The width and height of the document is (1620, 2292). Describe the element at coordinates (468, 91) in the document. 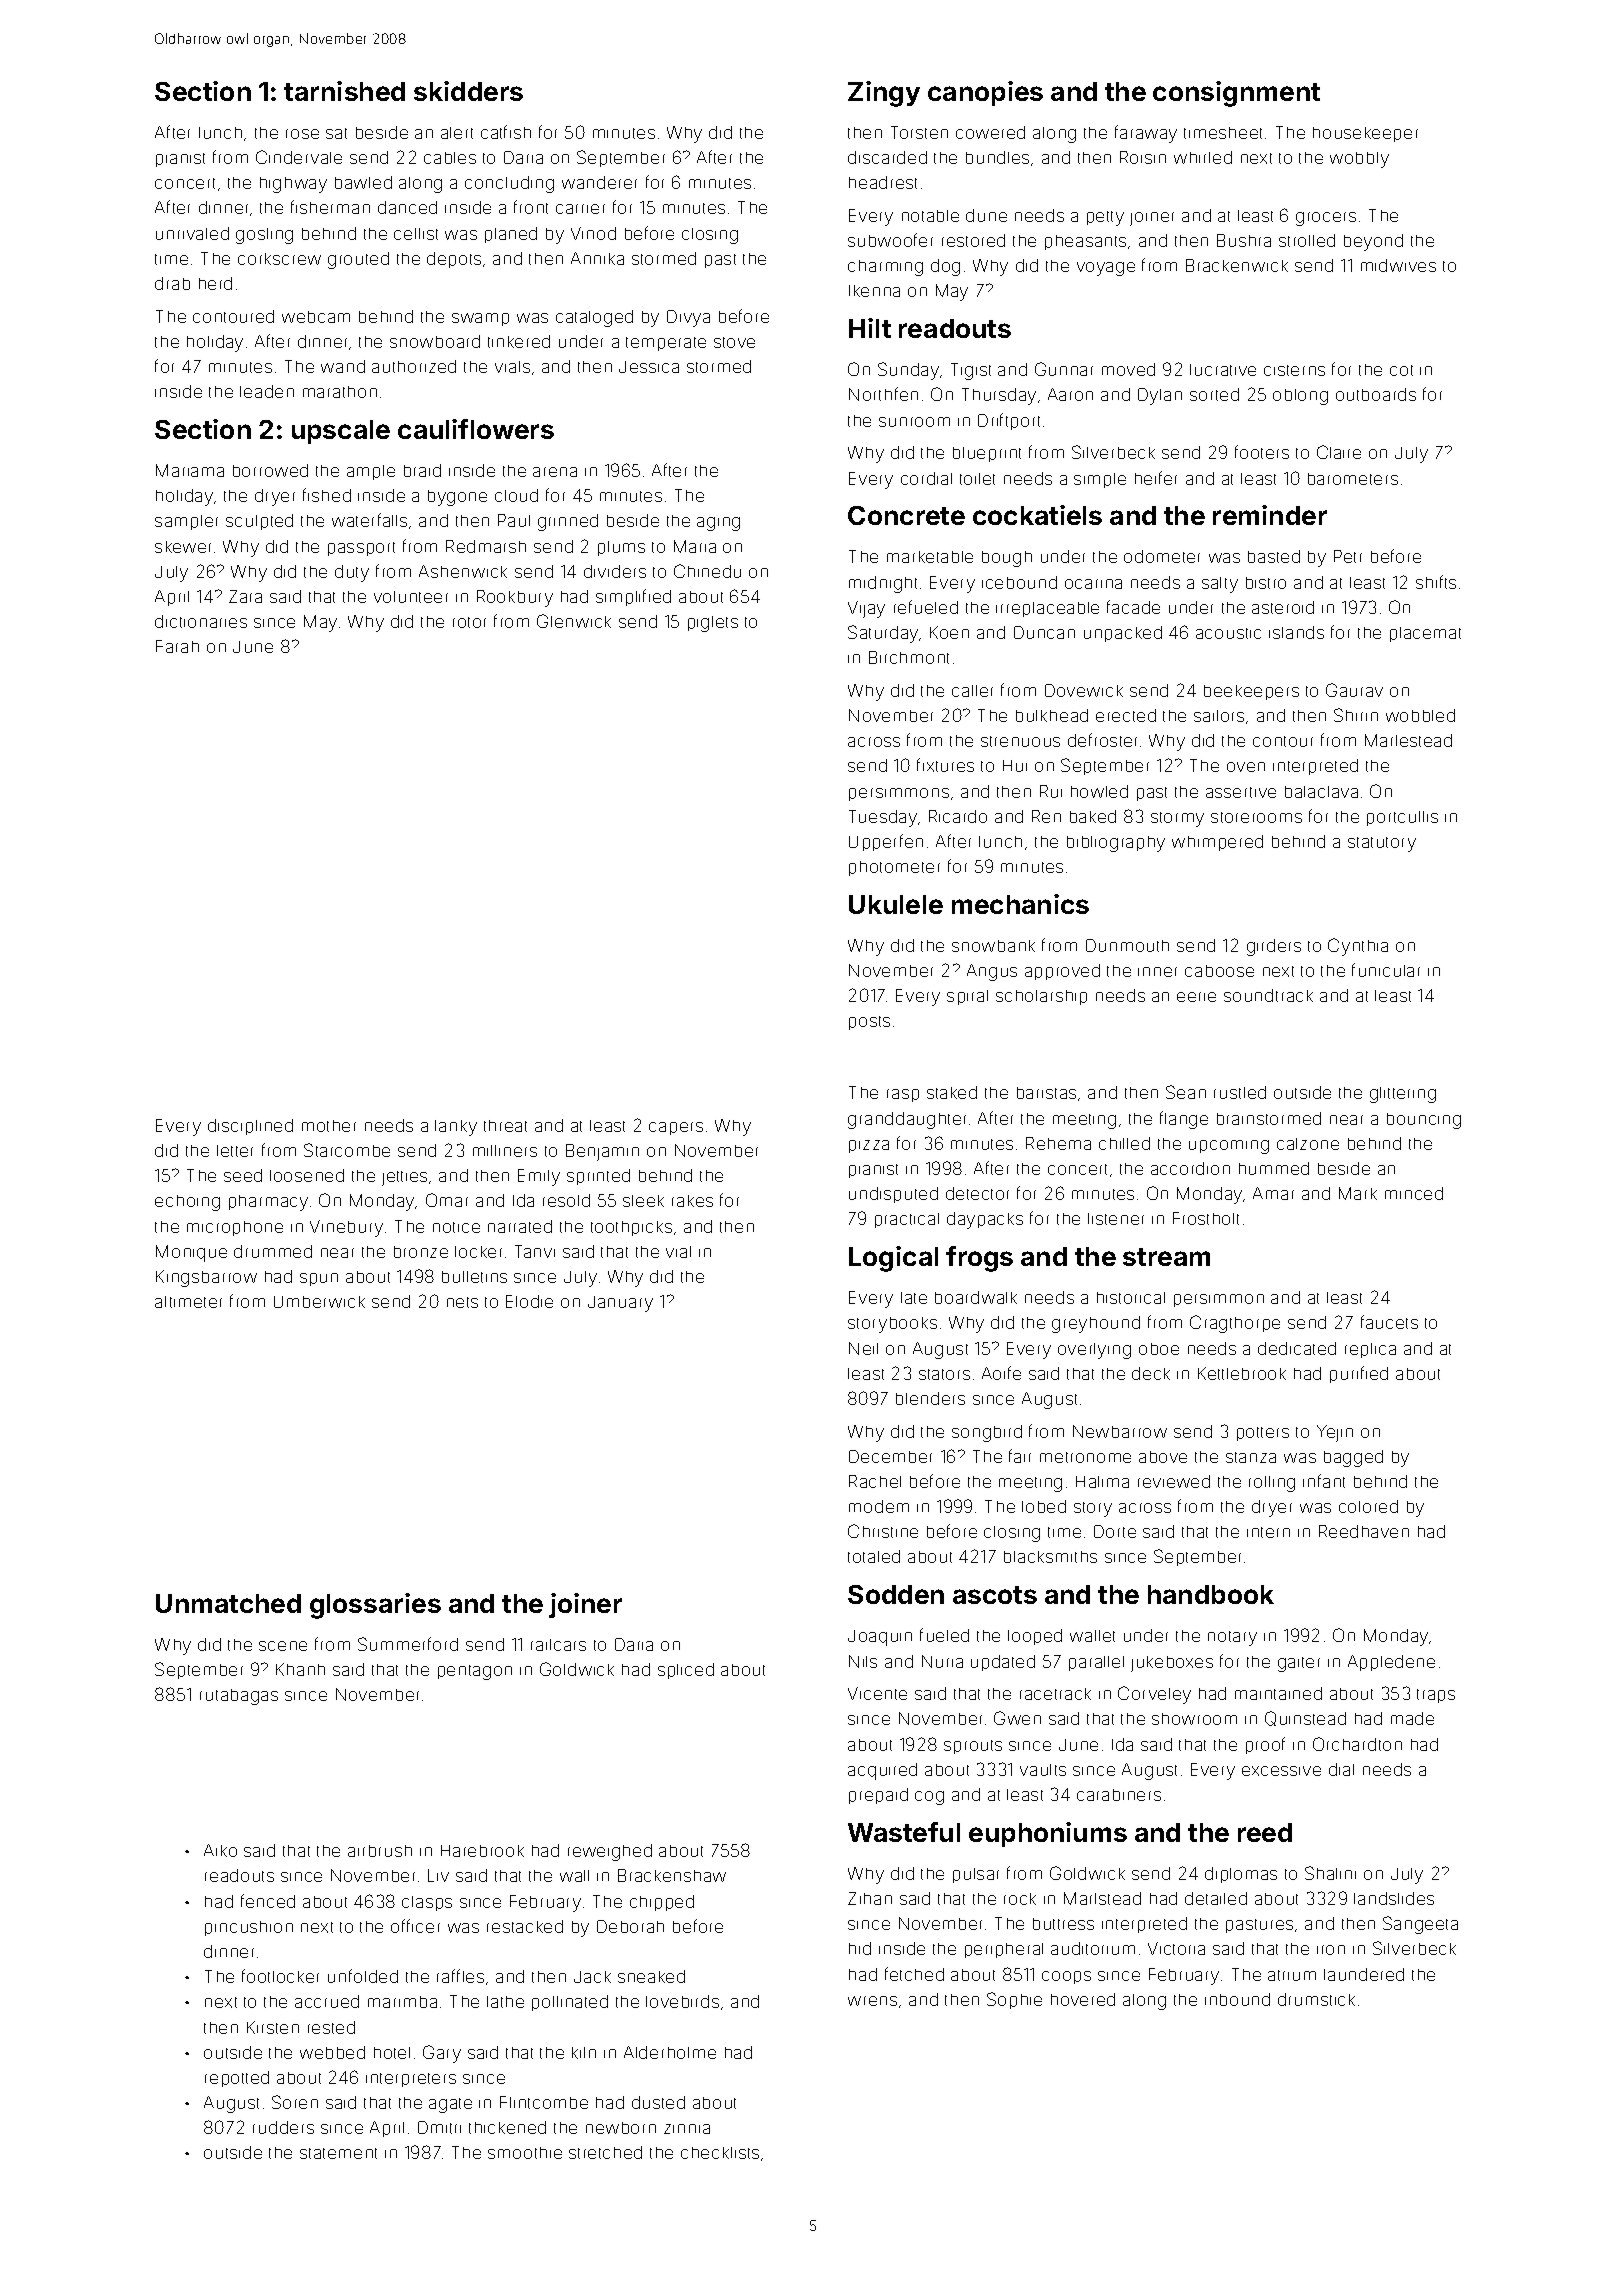

I see `skidders` at that location.
